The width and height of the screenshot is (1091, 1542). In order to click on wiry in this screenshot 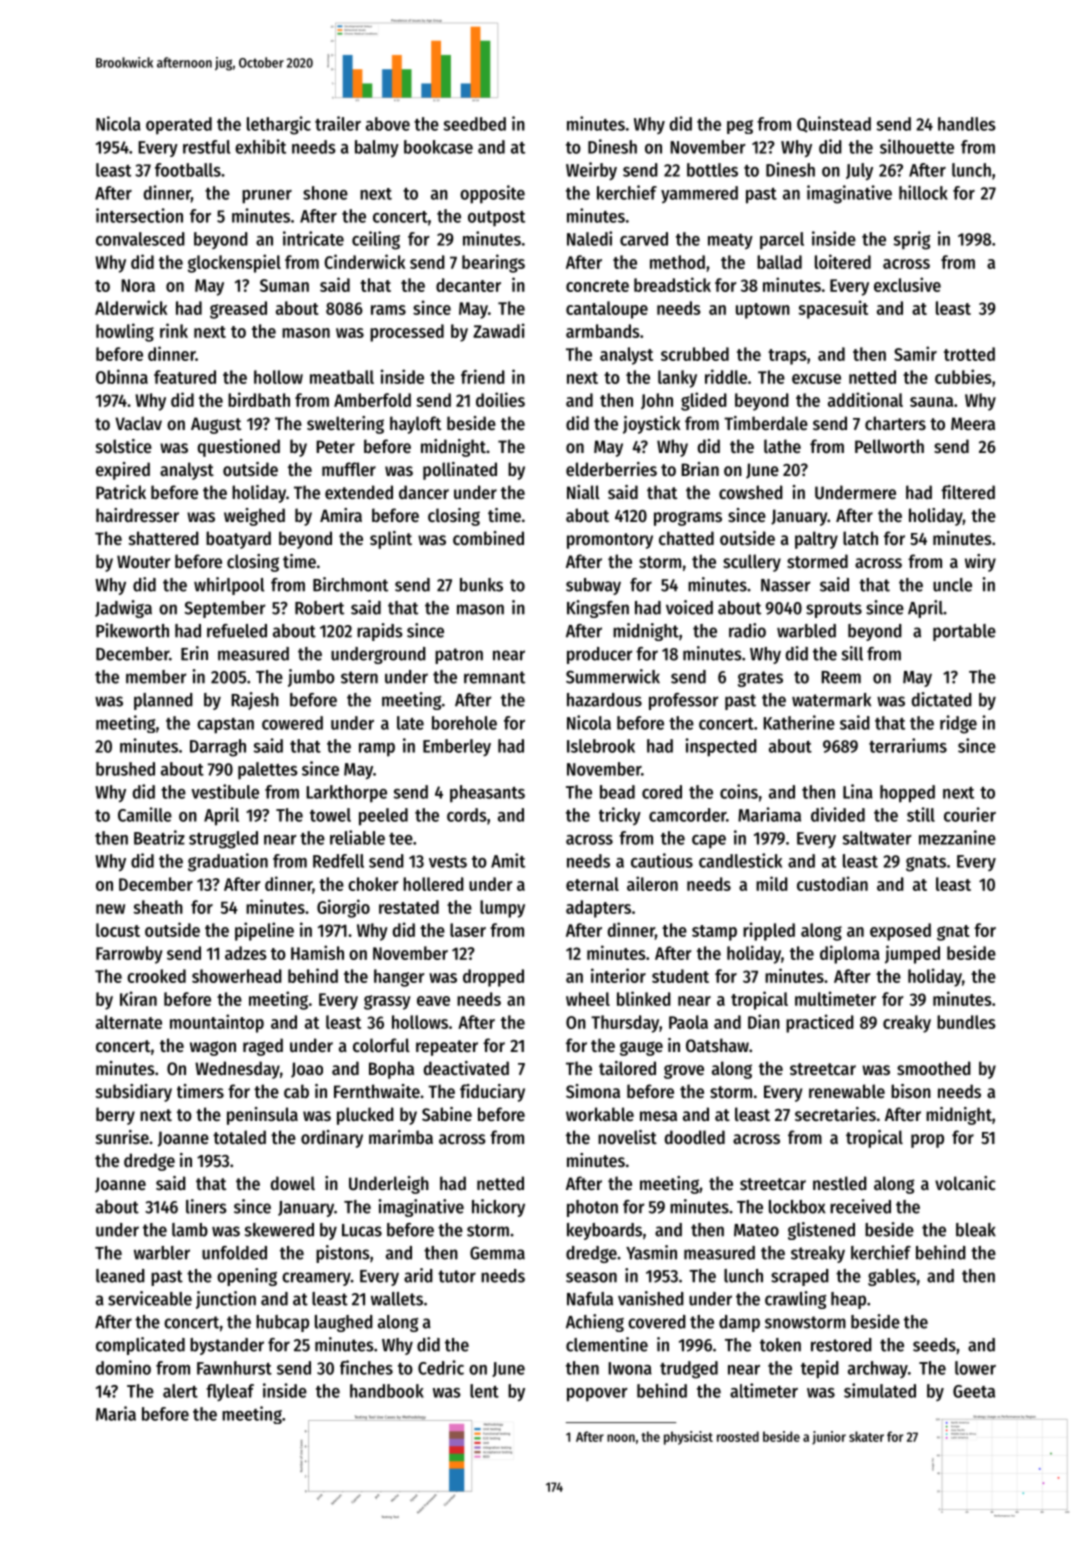, I will do `click(980, 563)`.
